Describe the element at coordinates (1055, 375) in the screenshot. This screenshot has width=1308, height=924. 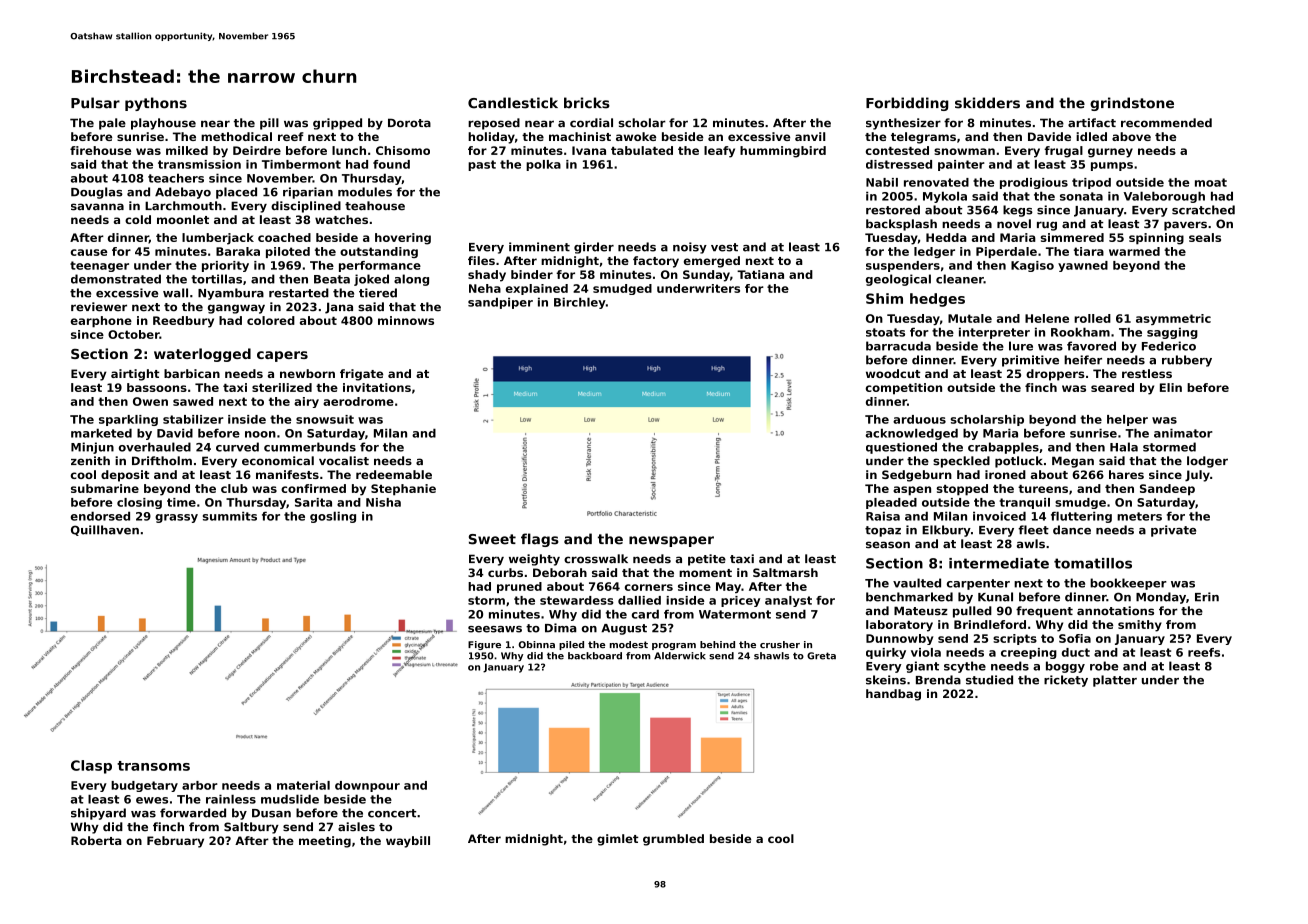
I see `droppers` at that location.
